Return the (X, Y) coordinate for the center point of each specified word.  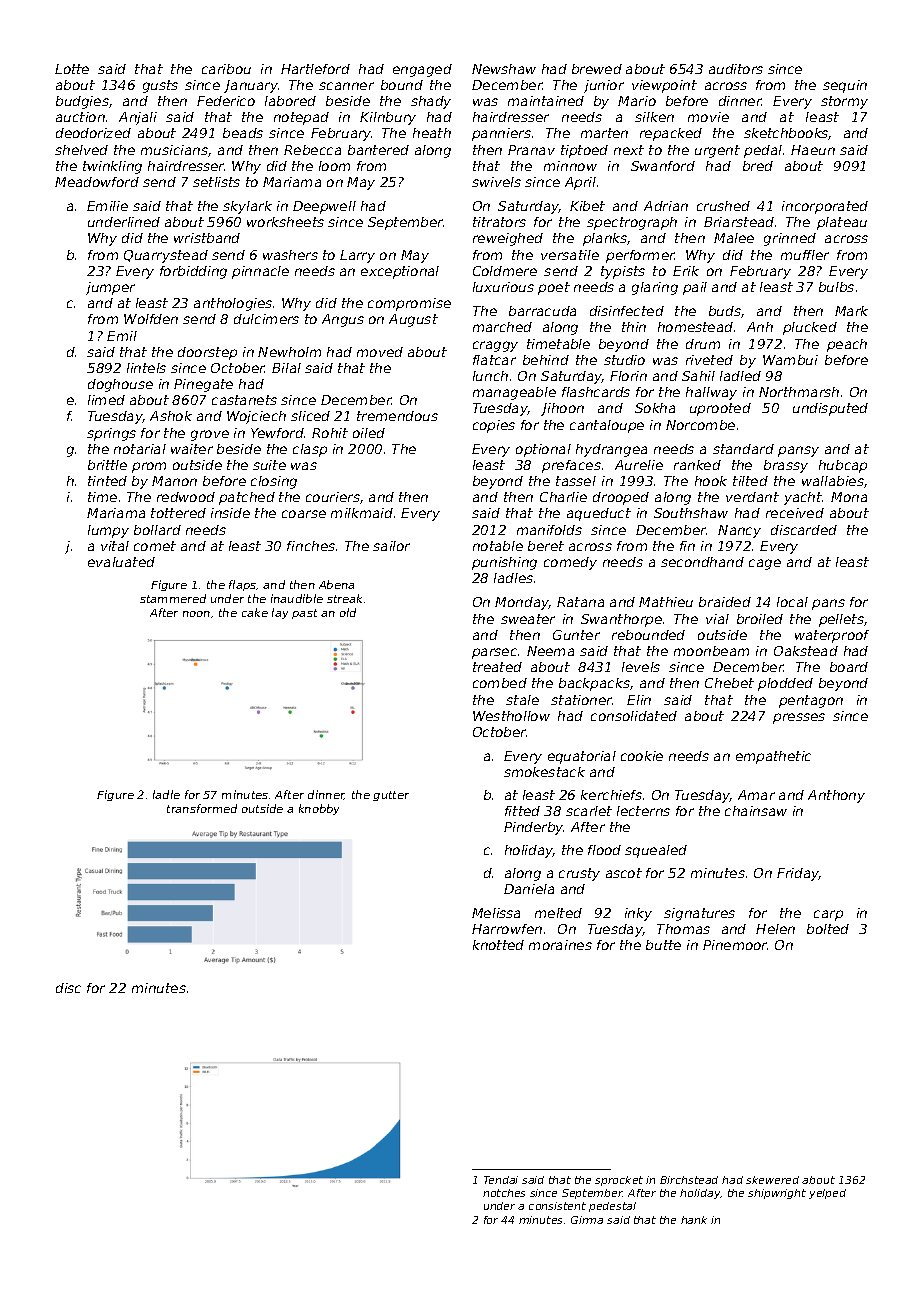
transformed (202, 808)
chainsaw (756, 811)
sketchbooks (786, 134)
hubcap (843, 466)
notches (504, 1193)
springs (111, 434)
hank (694, 1220)
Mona (849, 497)
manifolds (549, 530)
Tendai (501, 1180)
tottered (178, 513)
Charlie (563, 497)
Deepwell (324, 207)
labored (290, 101)
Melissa (496, 913)
